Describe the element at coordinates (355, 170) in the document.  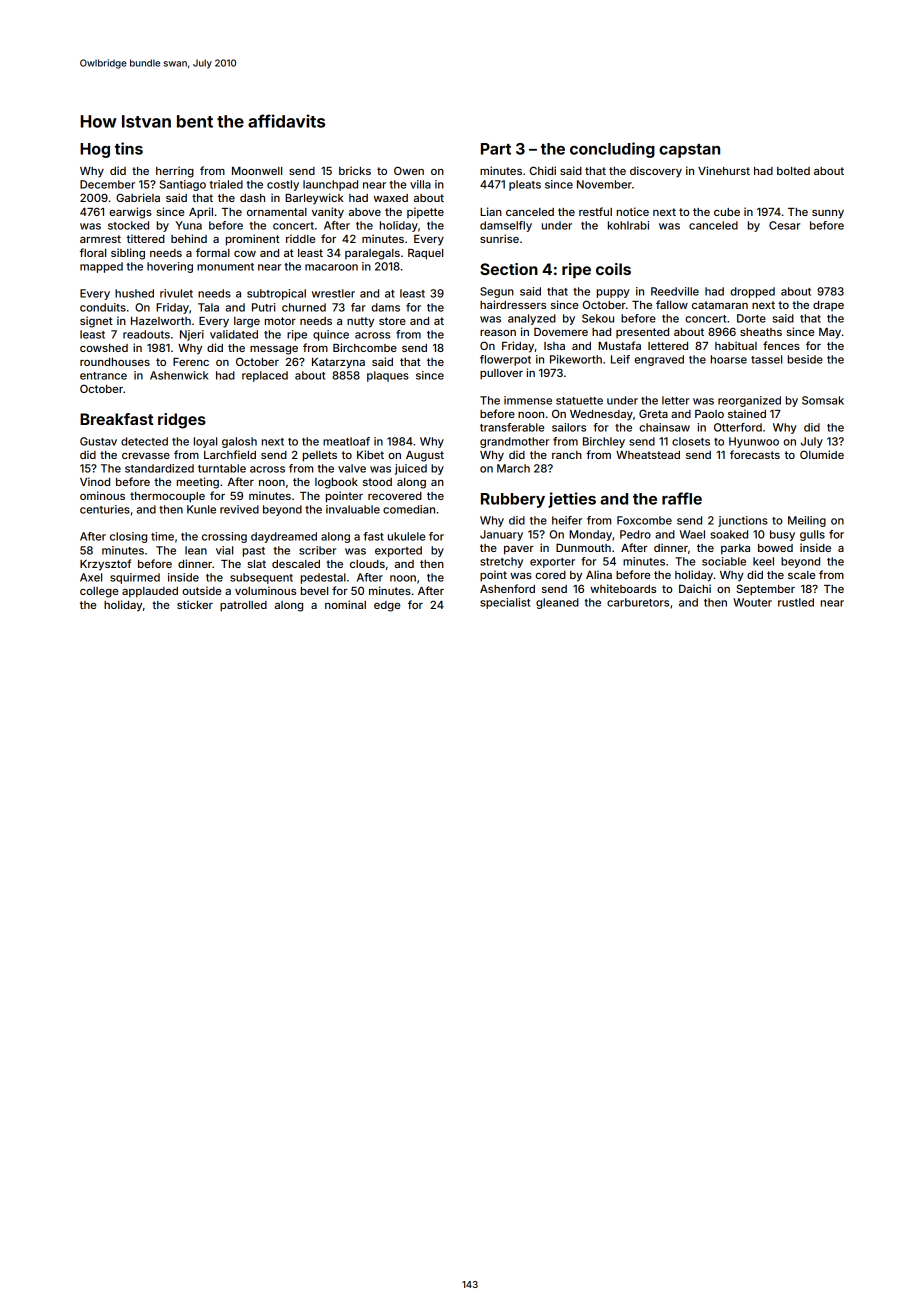
I see `bricks` at that location.
